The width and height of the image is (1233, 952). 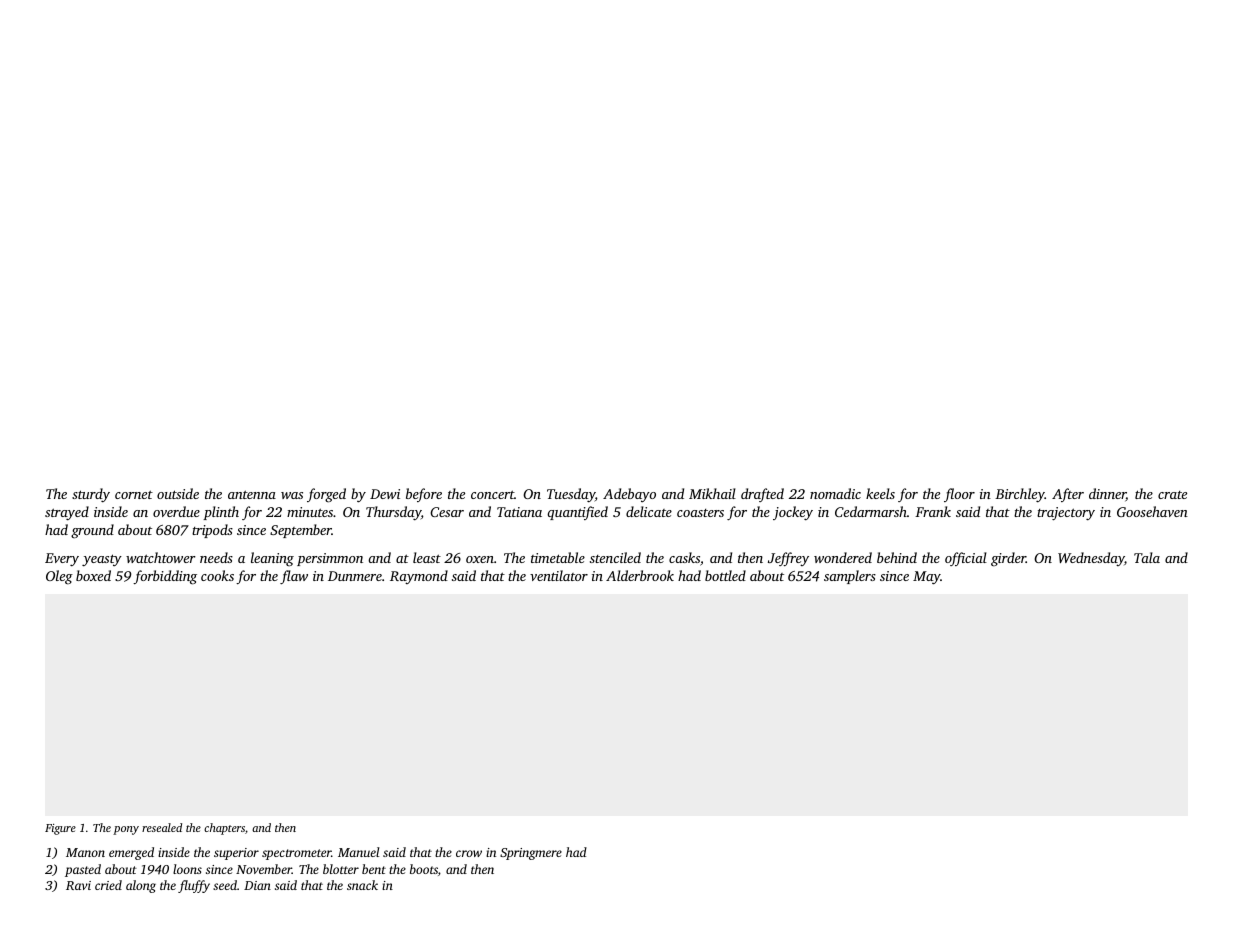 I want to click on boots, so click(x=424, y=869).
